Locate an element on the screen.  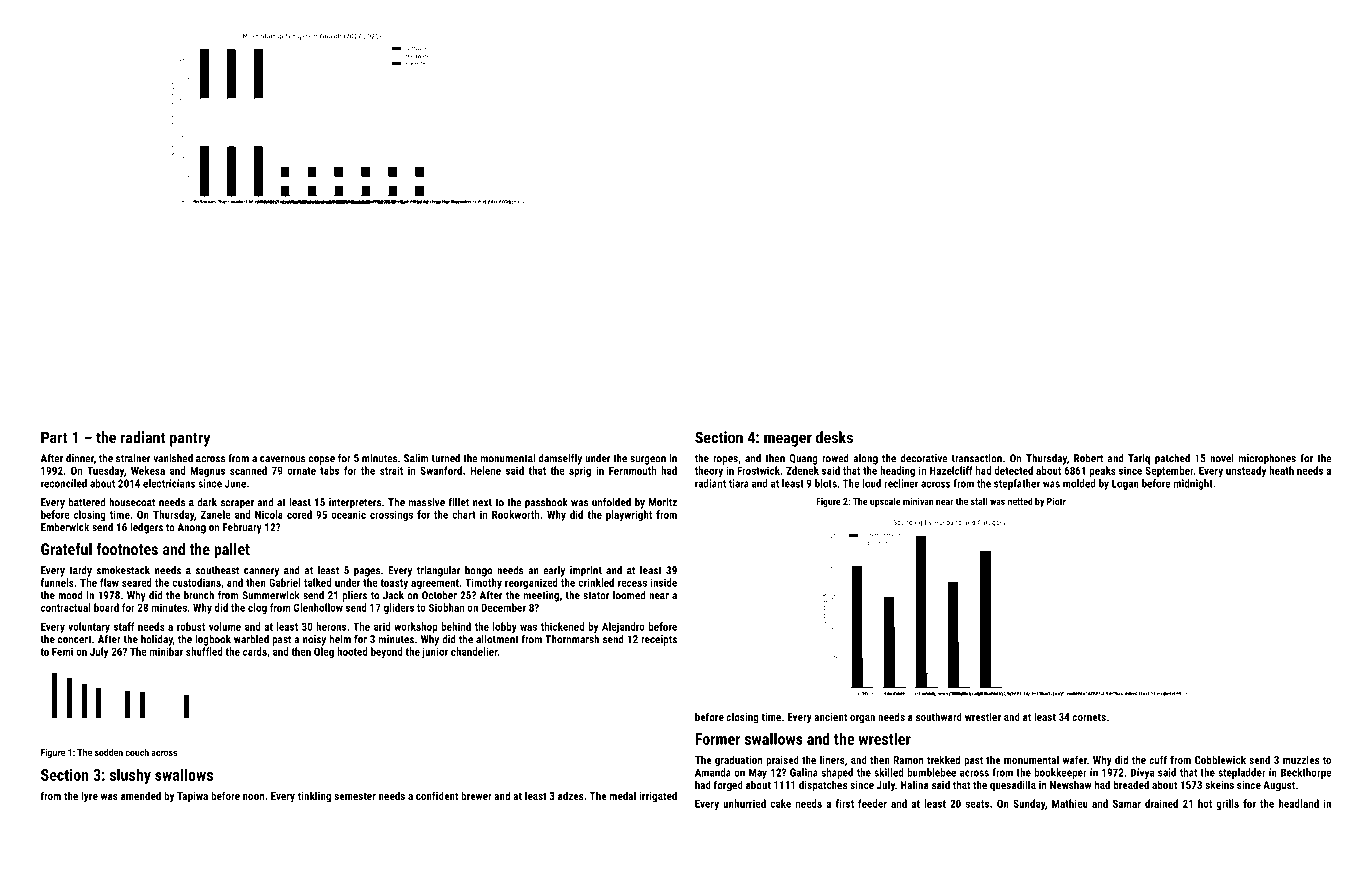
Glenhollow is located at coordinates (318, 607).
